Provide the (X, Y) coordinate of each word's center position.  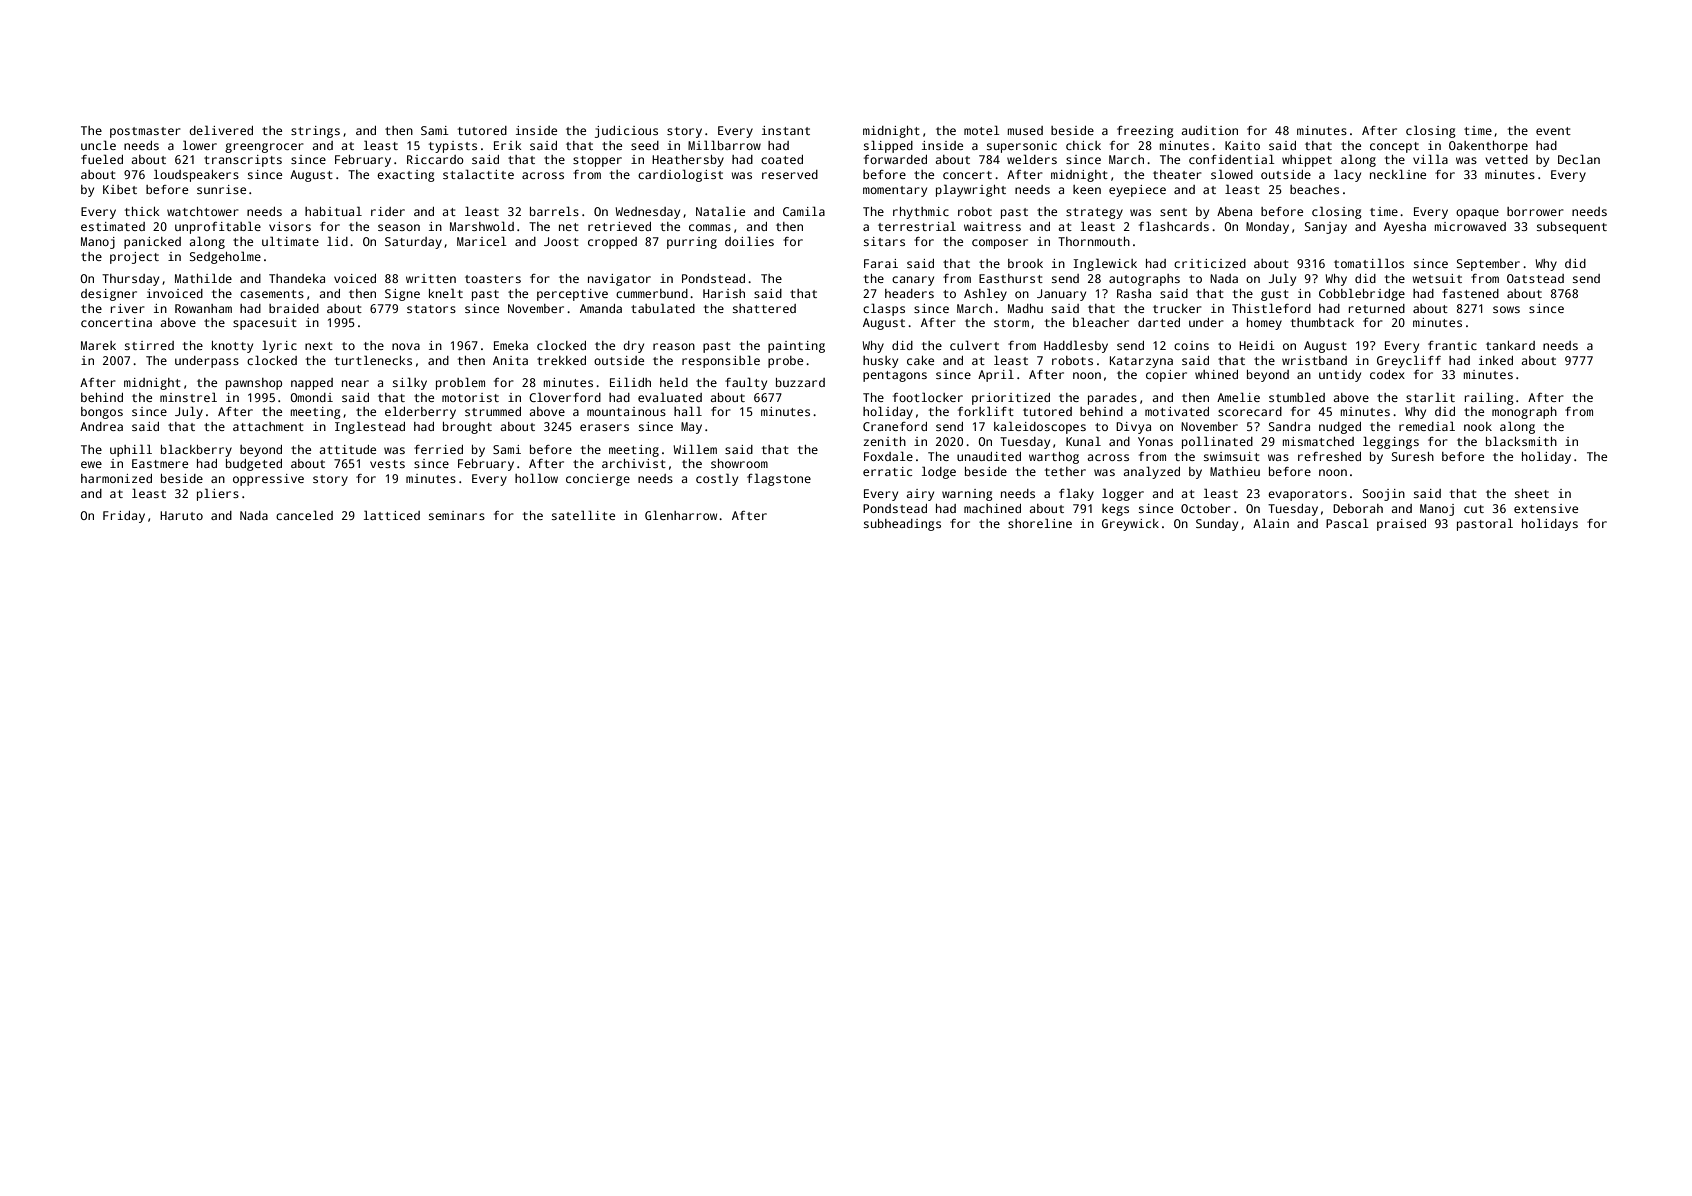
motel (982, 130)
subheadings (902, 525)
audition (1209, 130)
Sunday (1217, 525)
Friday (124, 517)
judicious (626, 132)
